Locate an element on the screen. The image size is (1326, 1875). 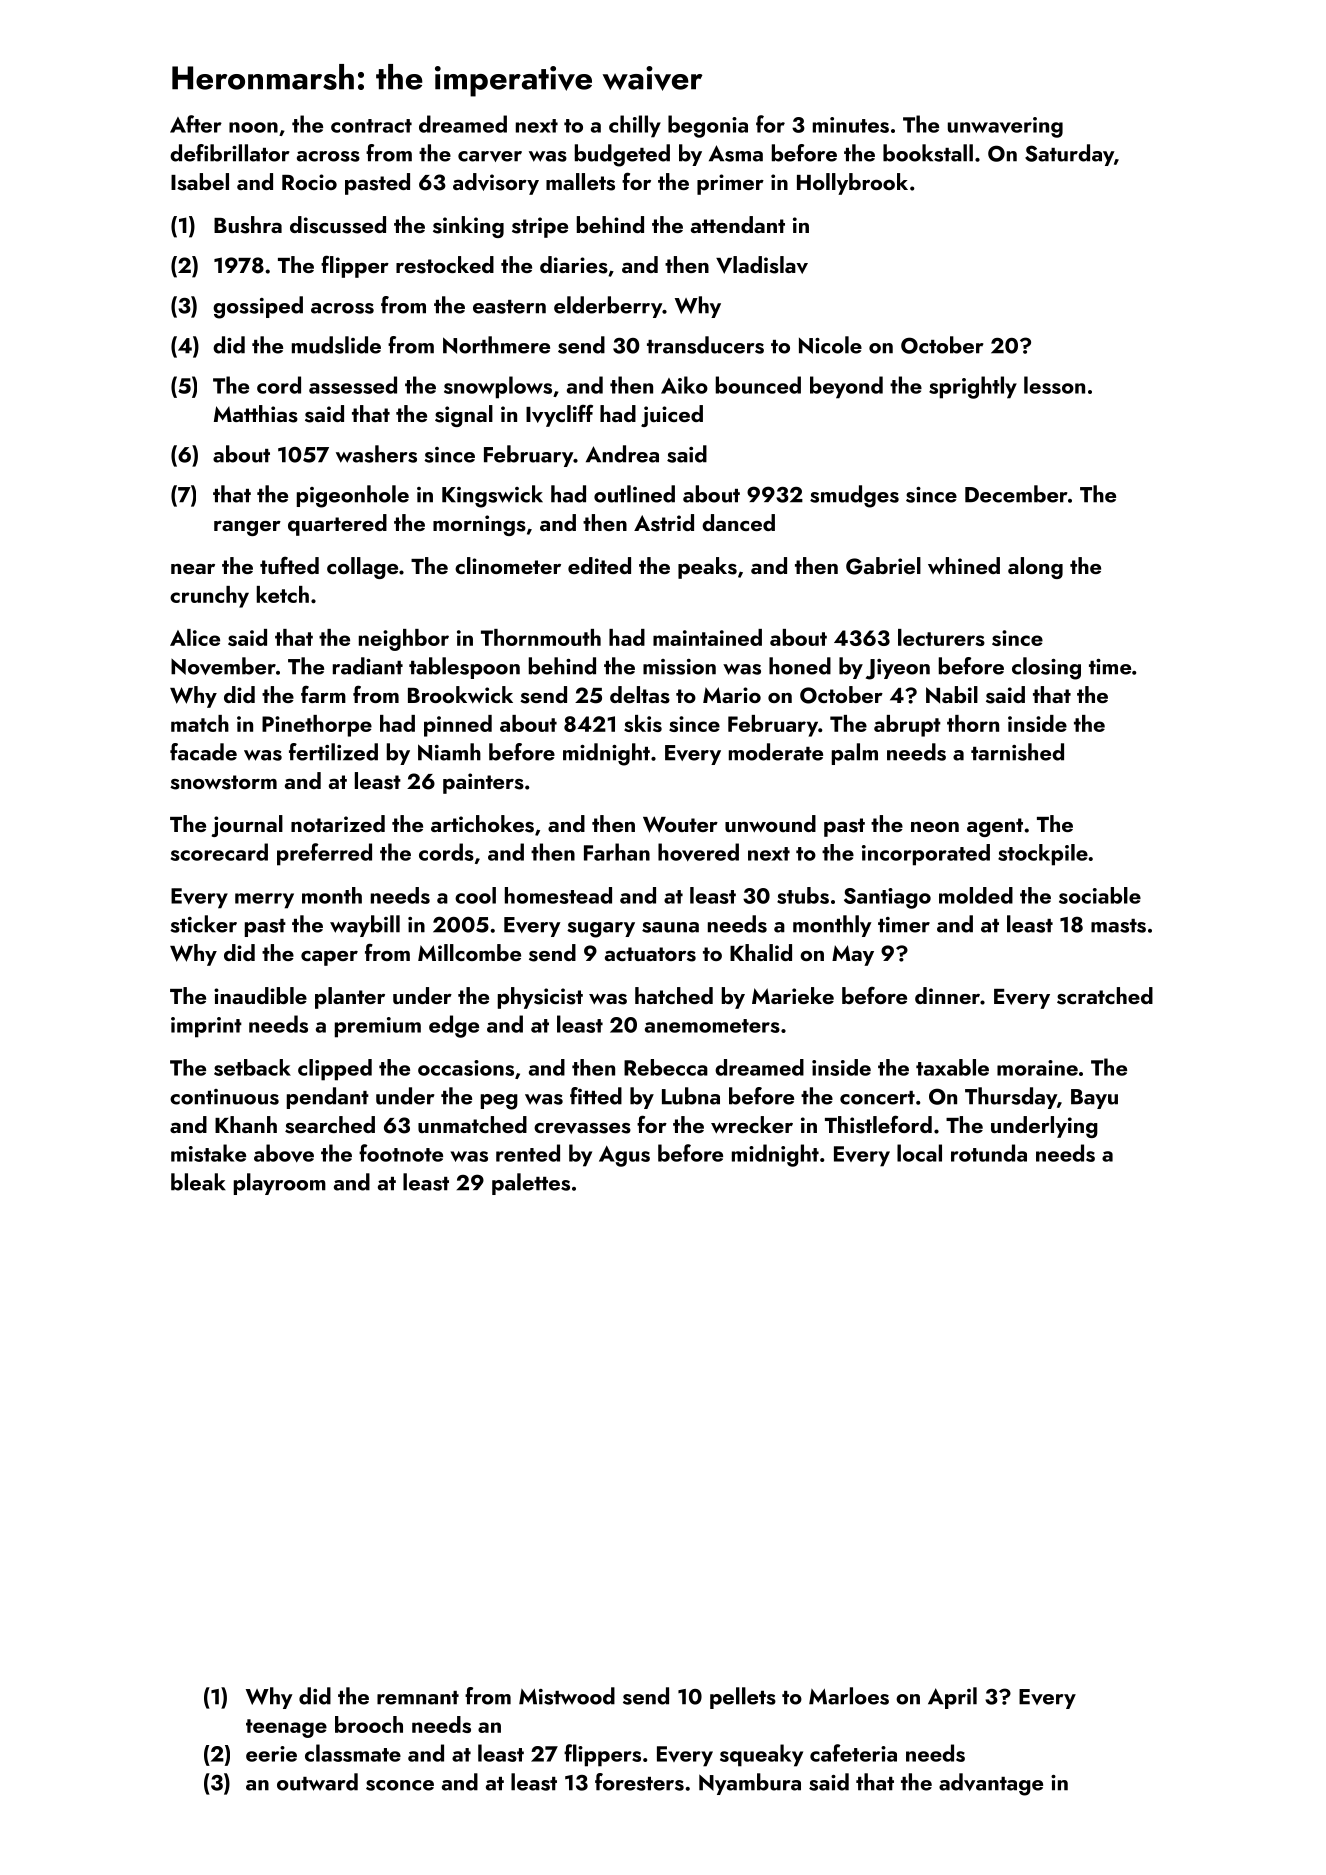
tarnished is located at coordinates (1017, 752).
